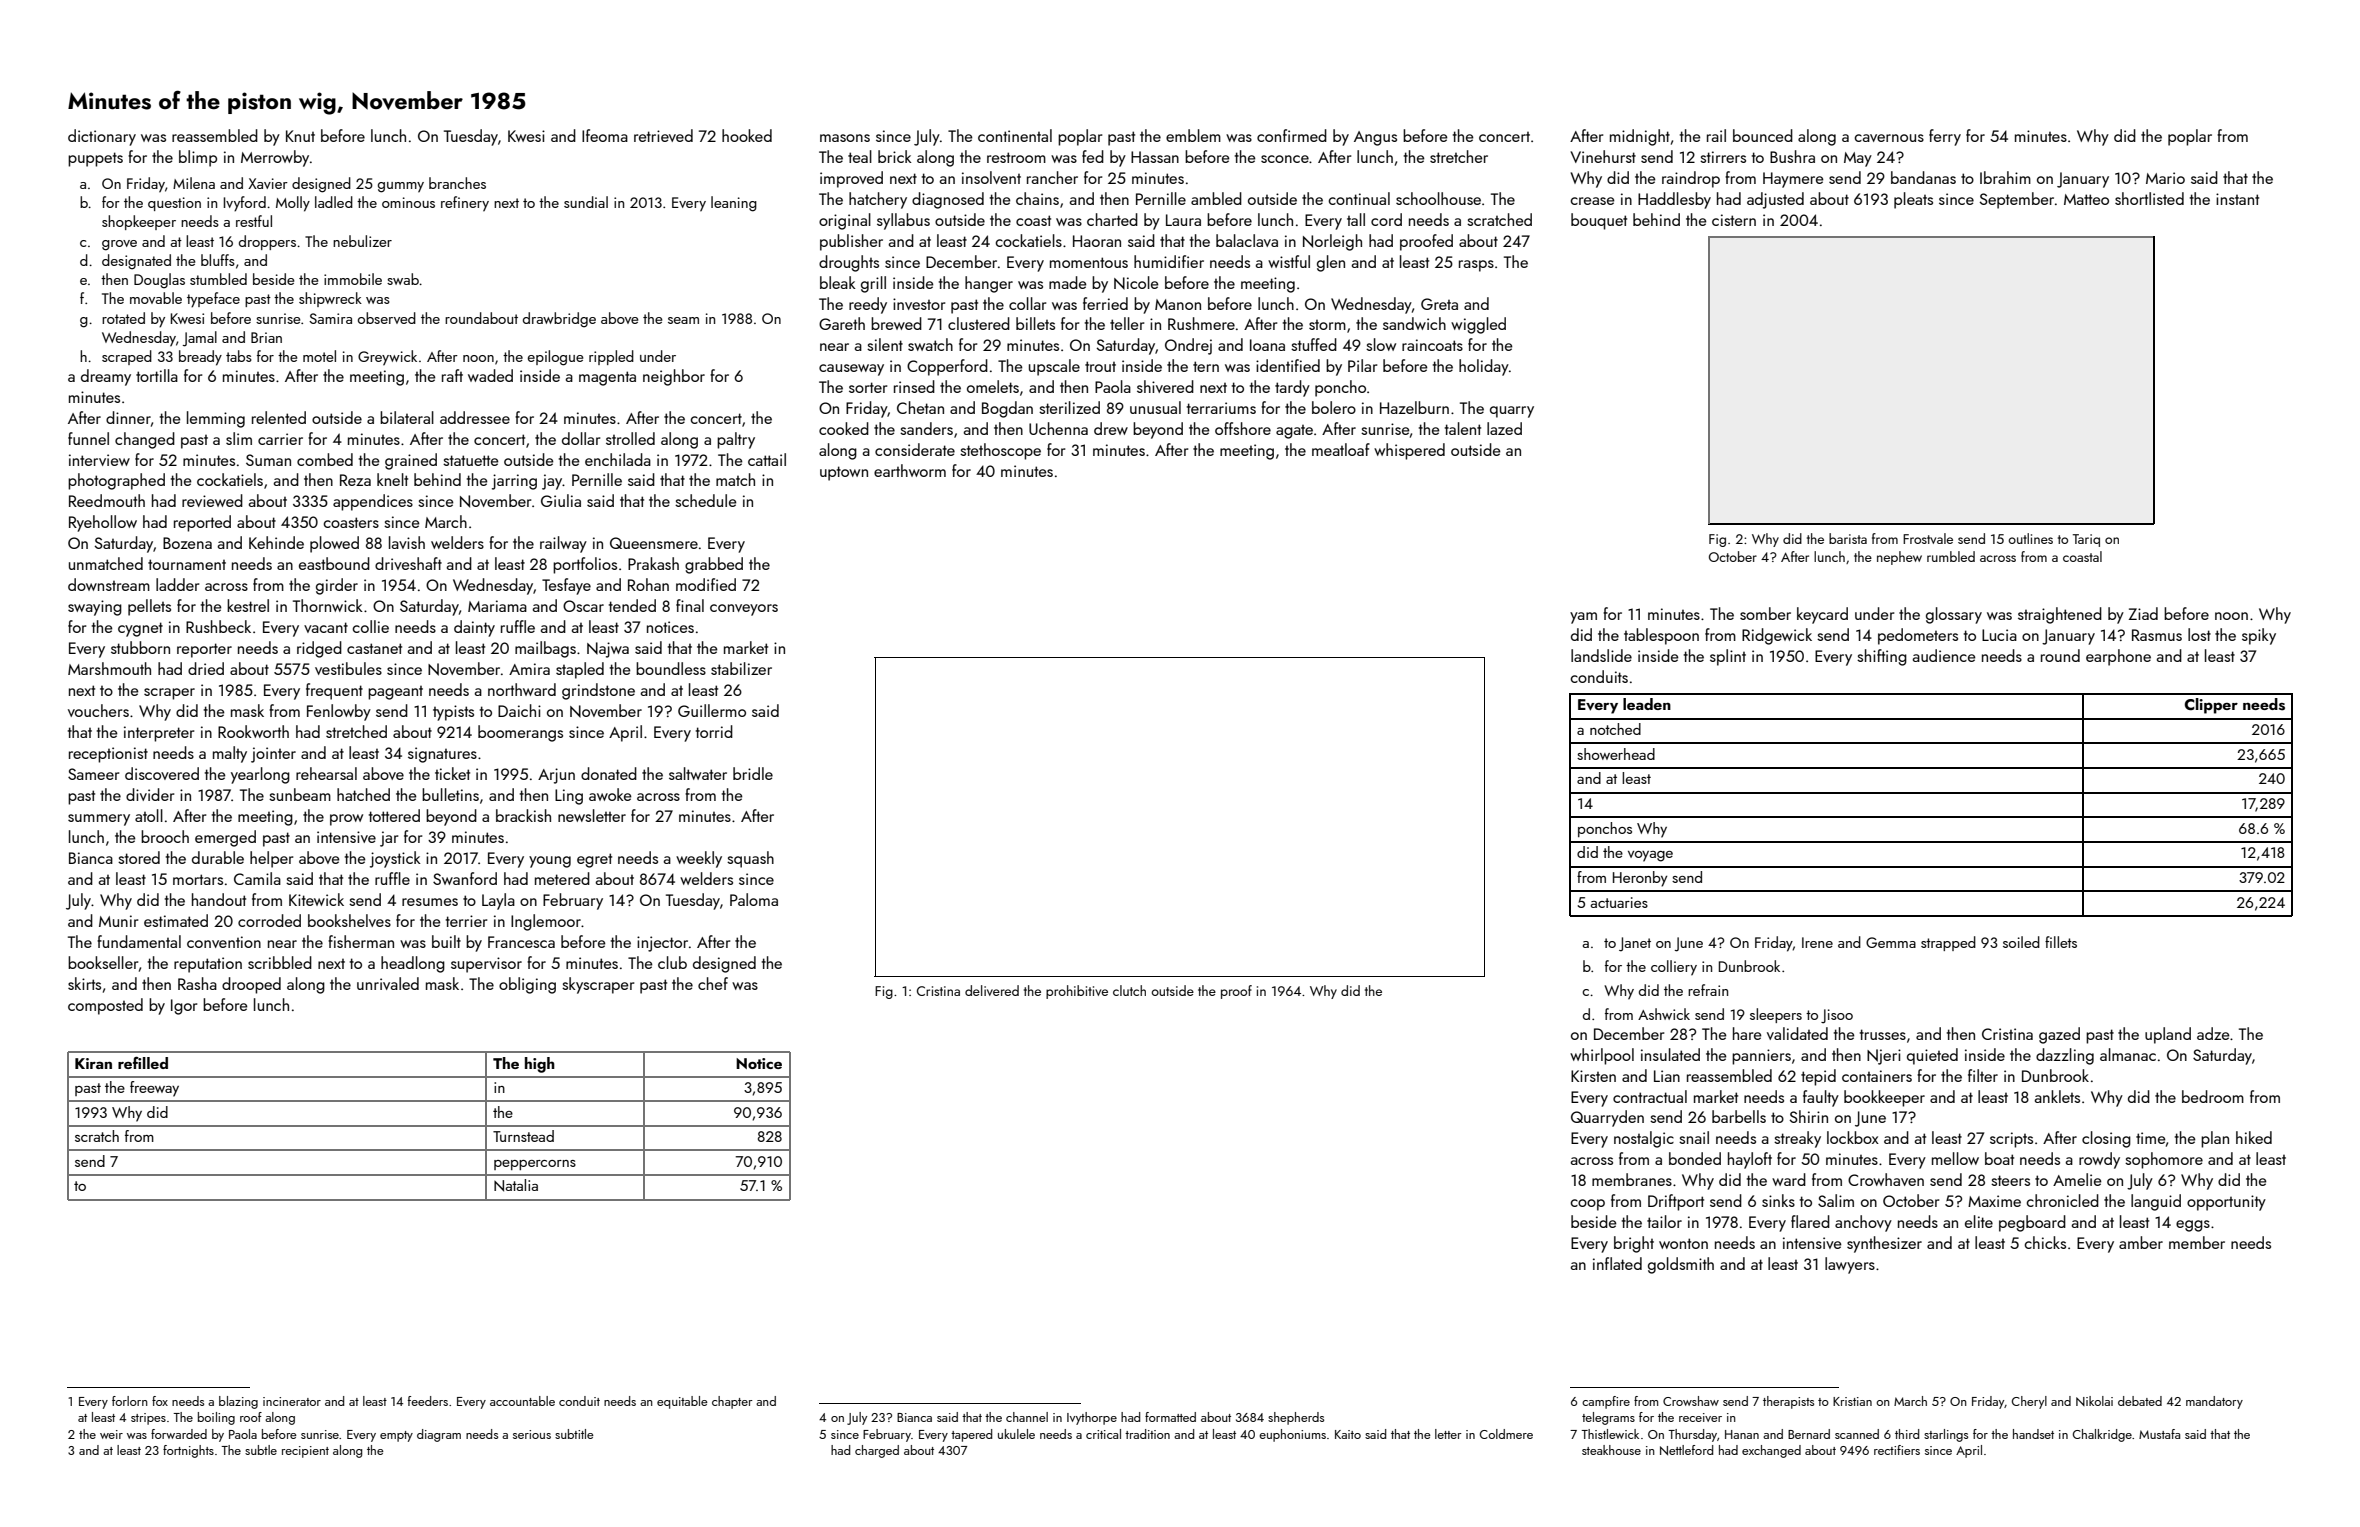 The image size is (2360, 1527). I want to click on refinery, so click(465, 204).
